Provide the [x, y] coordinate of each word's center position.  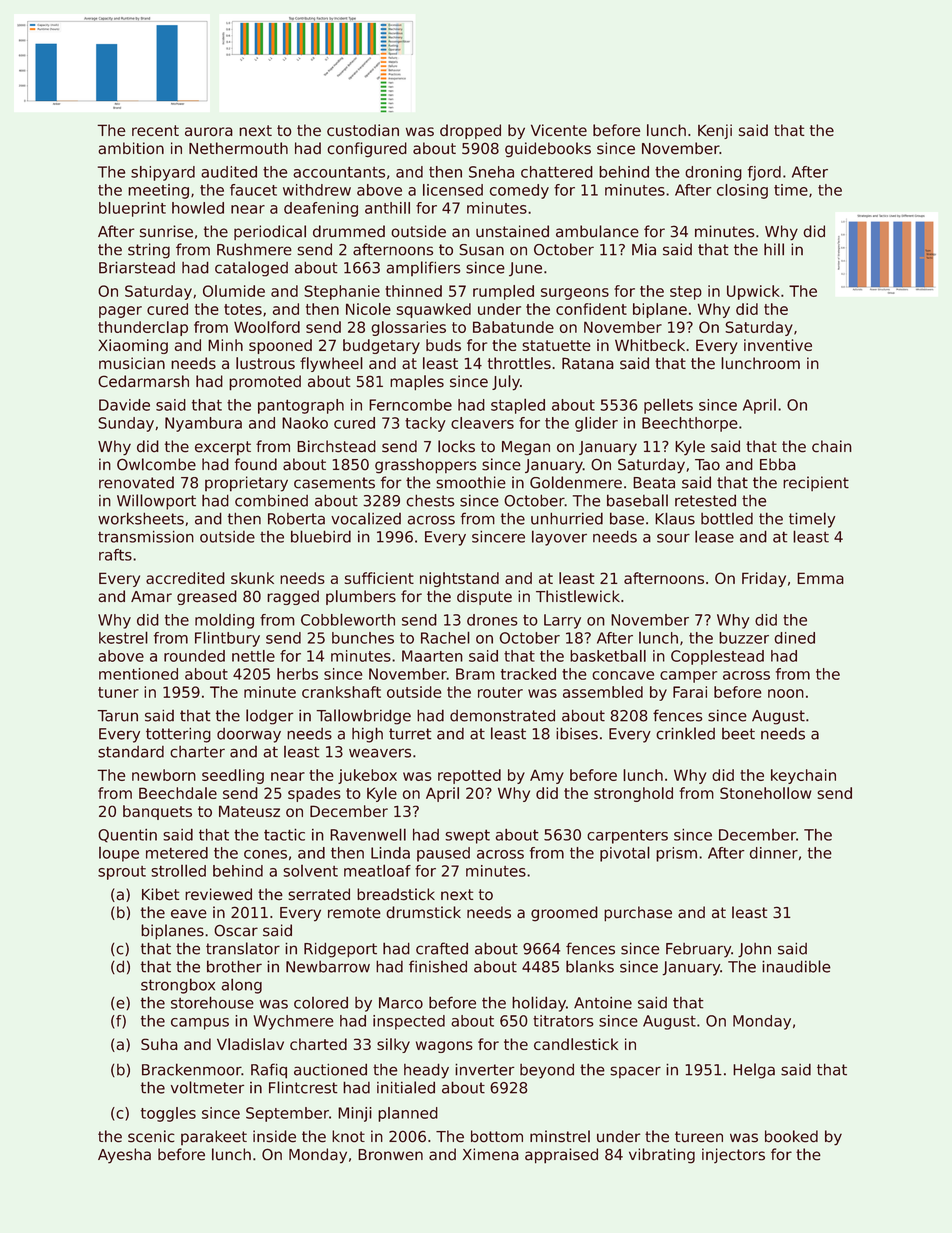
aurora [209, 132]
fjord [764, 173]
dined [794, 638]
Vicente [559, 130]
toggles [168, 1114]
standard [131, 752]
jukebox [367, 776]
